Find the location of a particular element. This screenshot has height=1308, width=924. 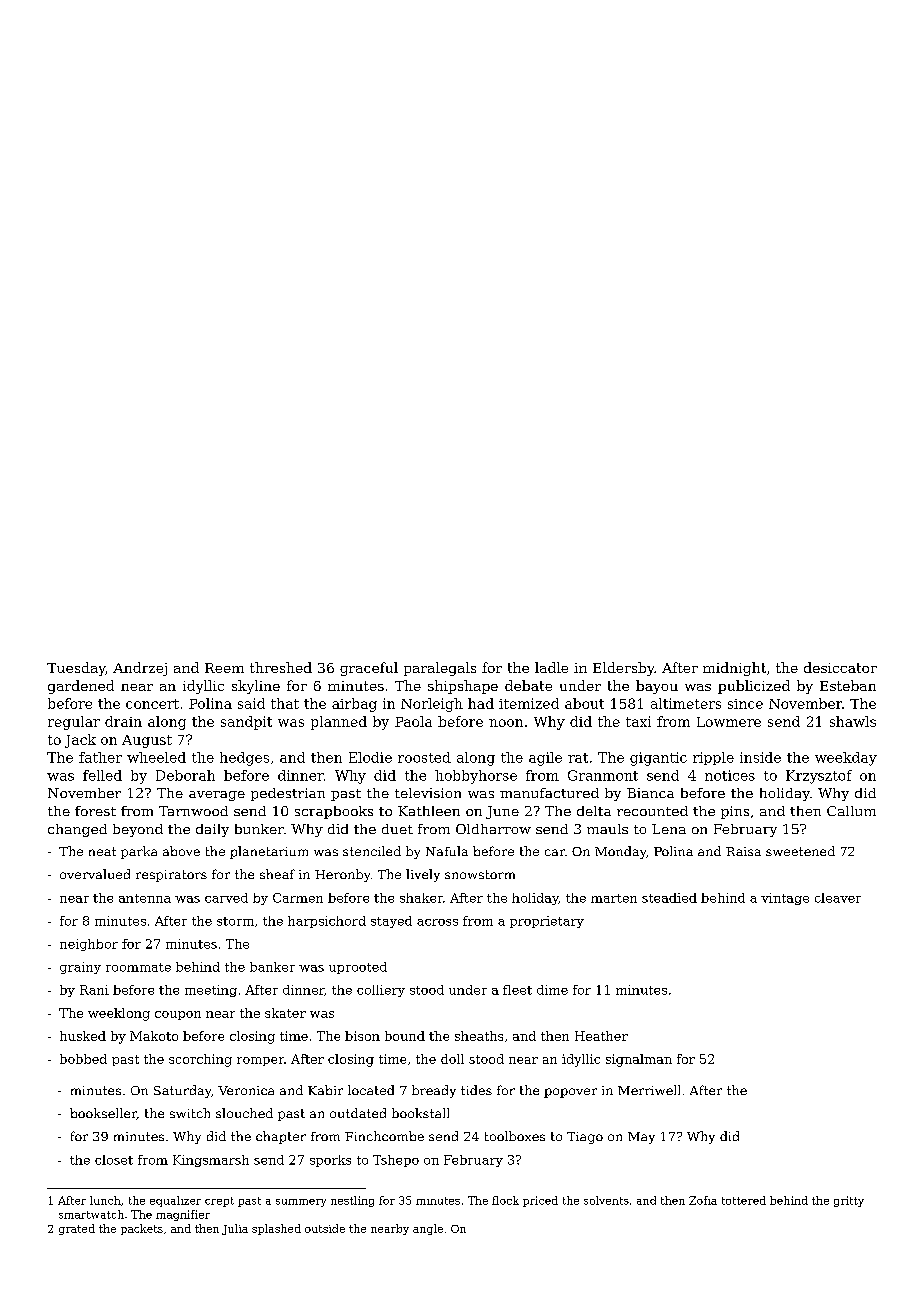

bookseller is located at coordinates (103, 1114).
